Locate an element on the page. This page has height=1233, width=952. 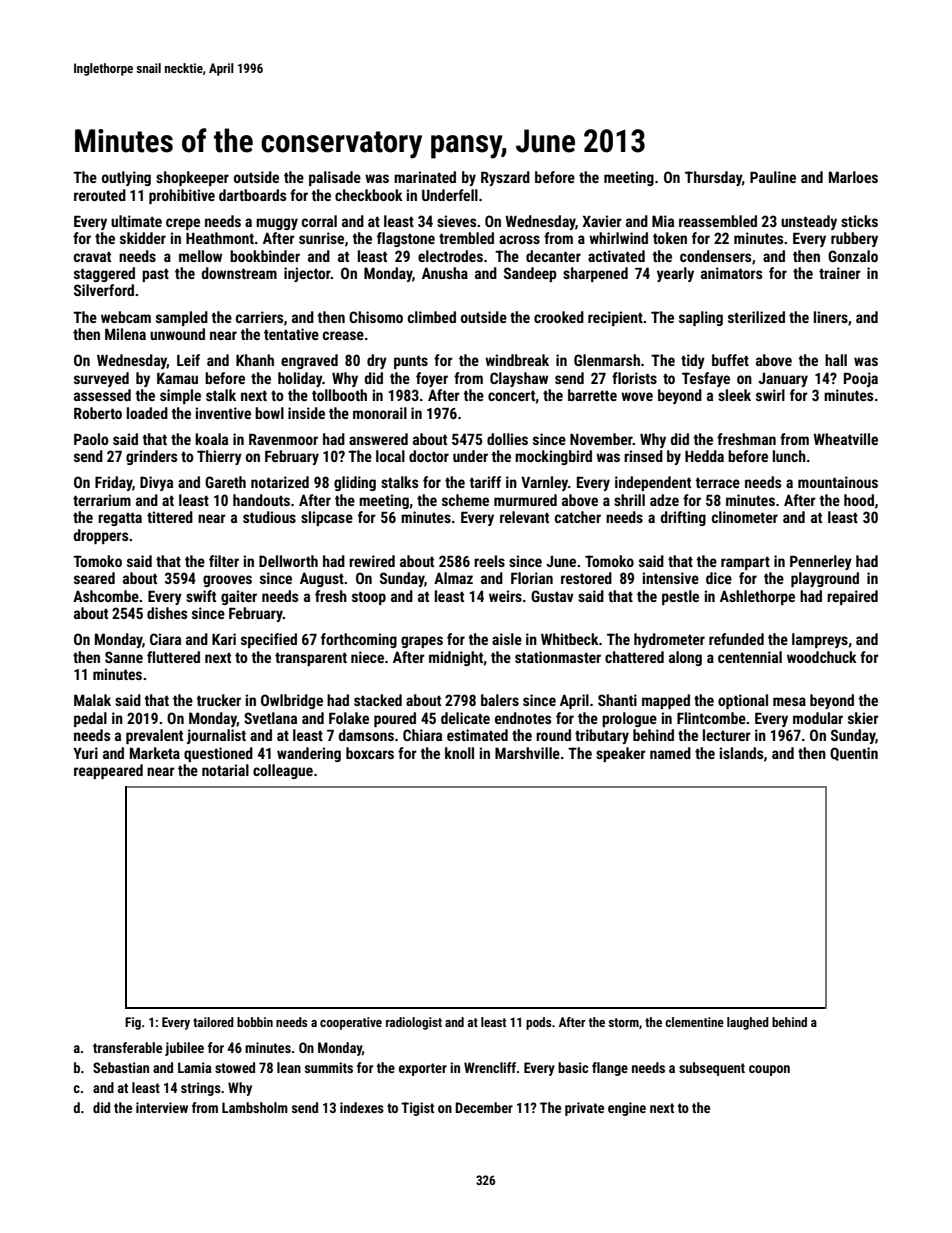
bobbin is located at coordinates (255, 1022).
